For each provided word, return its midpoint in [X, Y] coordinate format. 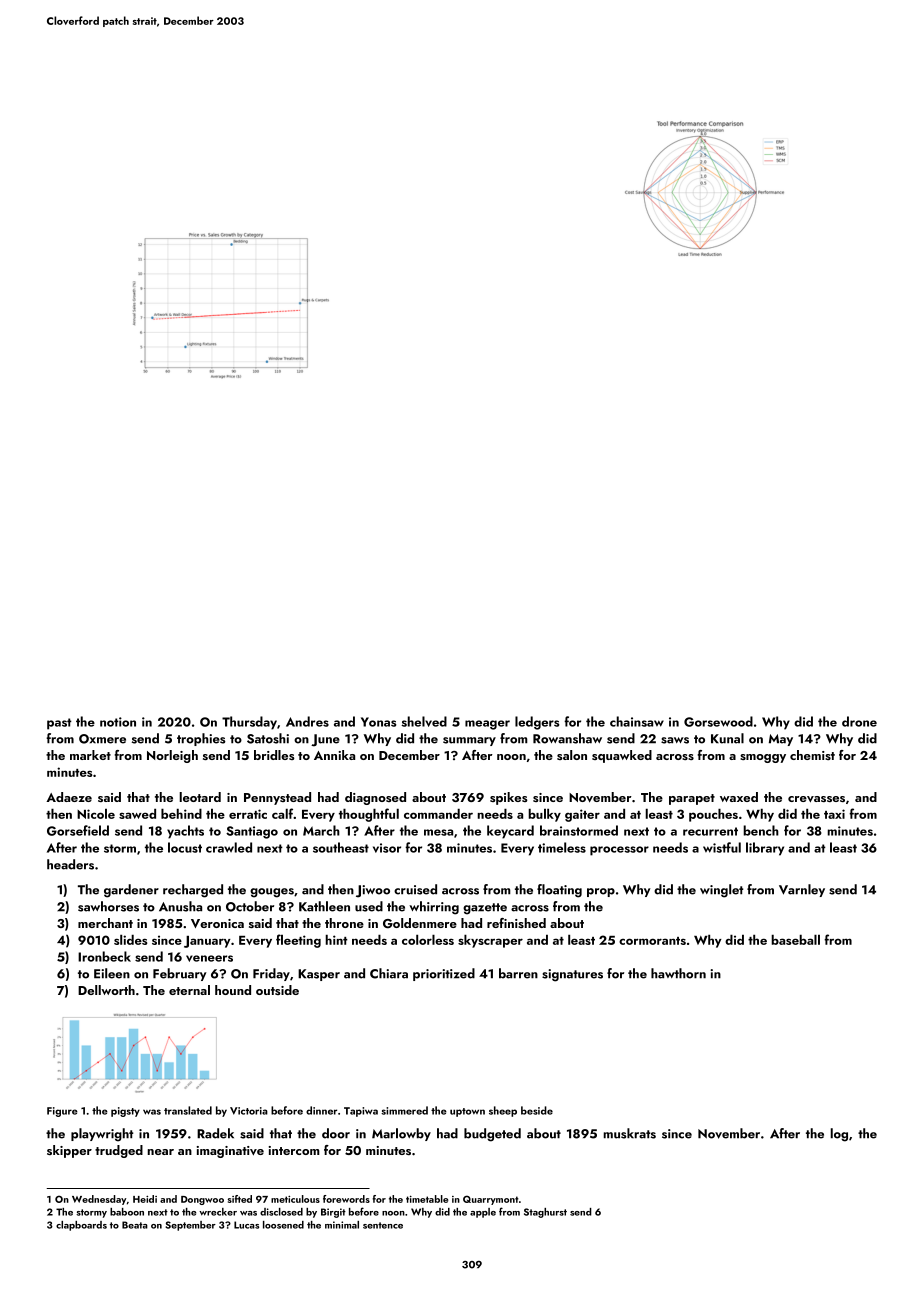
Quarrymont [491, 1200]
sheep [503, 1111]
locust [185, 847]
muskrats [630, 1133]
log [839, 1135]
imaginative [230, 1152]
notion [118, 722]
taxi [834, 814]
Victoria [249, 1111]
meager [487, 725]
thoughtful [369, 815]
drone [859, 721]
